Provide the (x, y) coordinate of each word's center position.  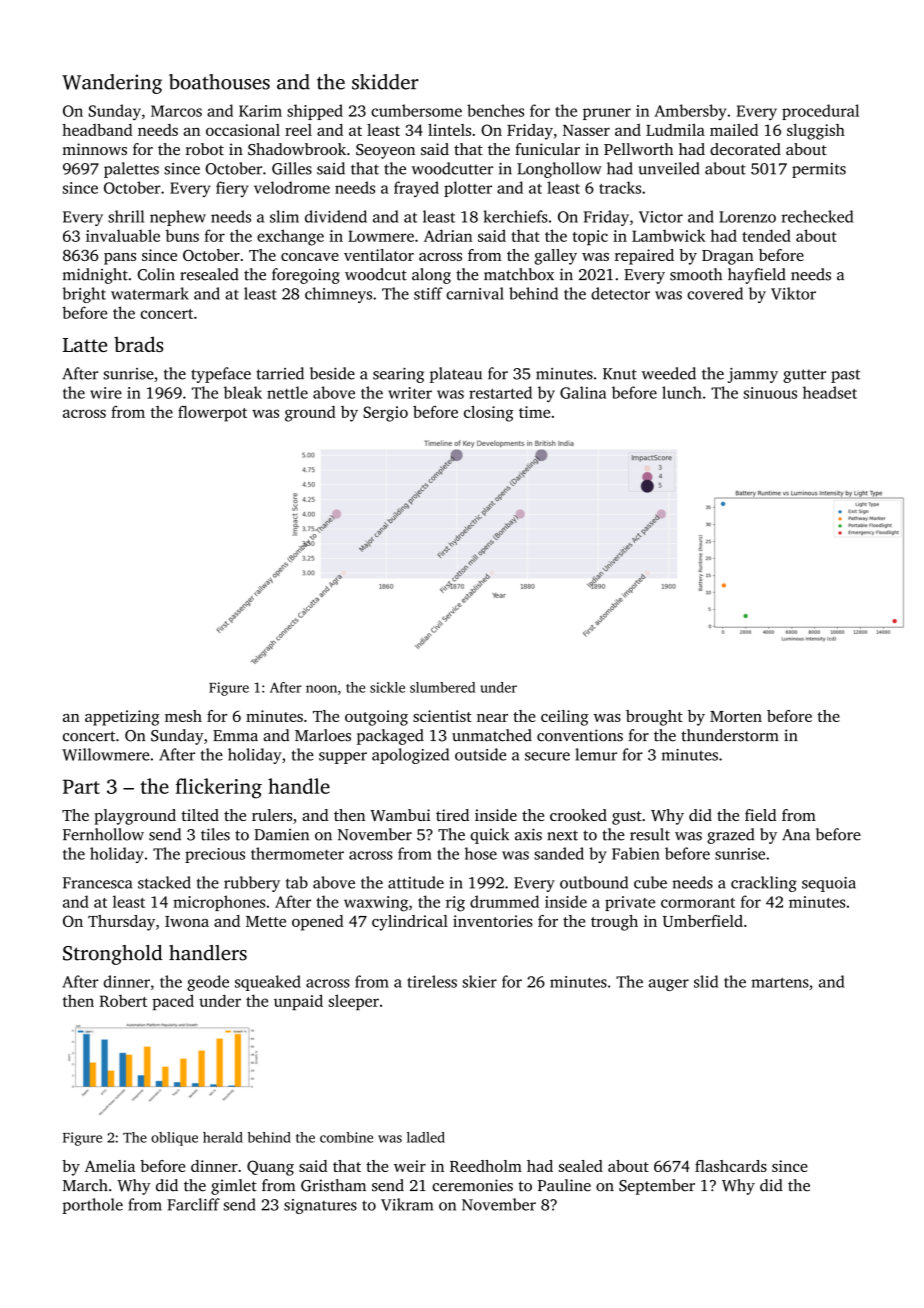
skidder (385, 82)
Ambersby (690, 112)
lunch (682, 392)
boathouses (219, 82)
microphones (219, 903)
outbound (594, 882)
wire (106, 393)
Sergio (385, 414)
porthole (92, 1206)
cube (650, 882)
